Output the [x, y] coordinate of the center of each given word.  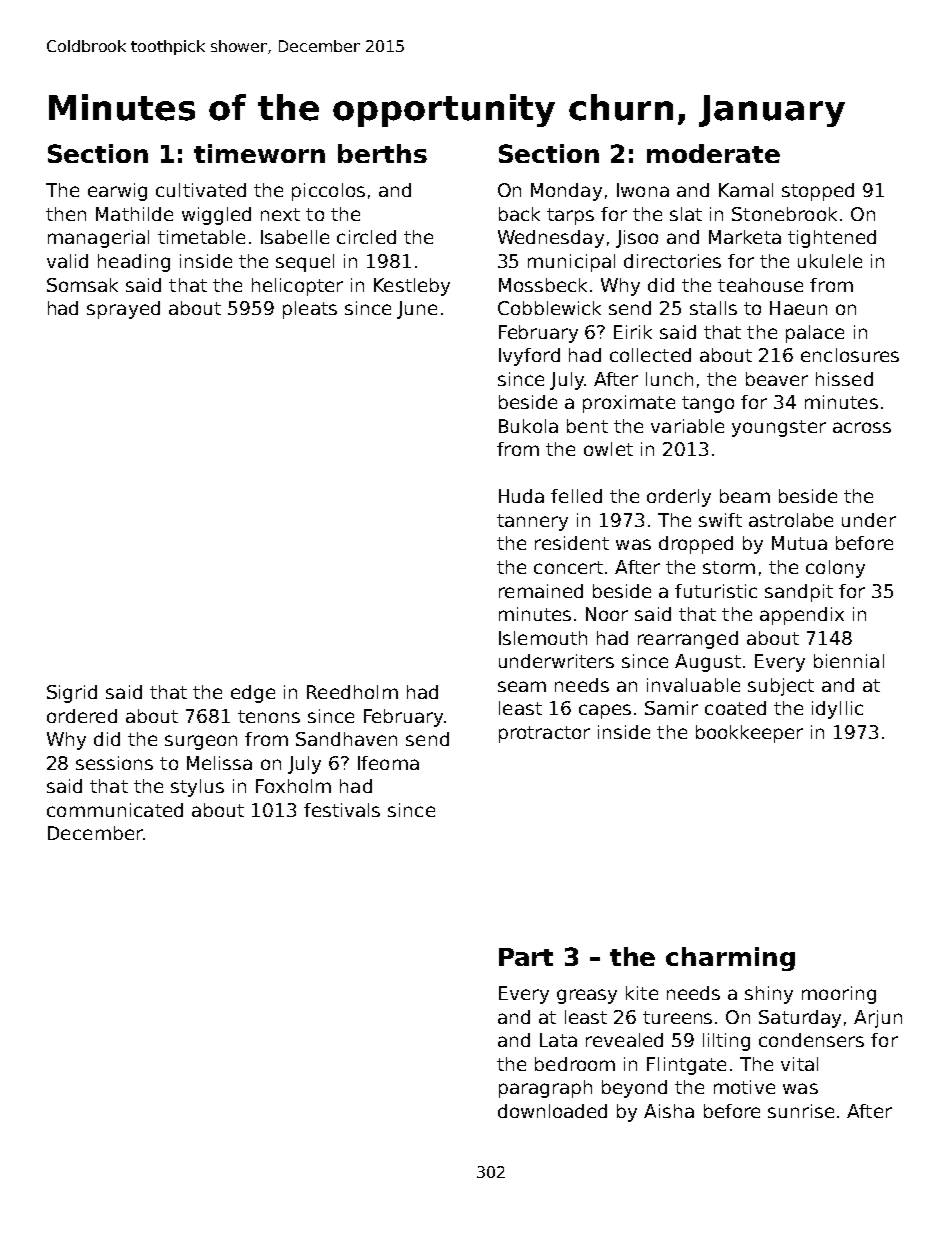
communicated [115, 810]
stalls [713, 308]
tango [708, 404]
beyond [634, 1089]
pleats [310, 310]
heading [134, 263]
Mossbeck [543, 285]
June [417, 310]
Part [526, 957]
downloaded [552, 1111]
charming [730, 959]
